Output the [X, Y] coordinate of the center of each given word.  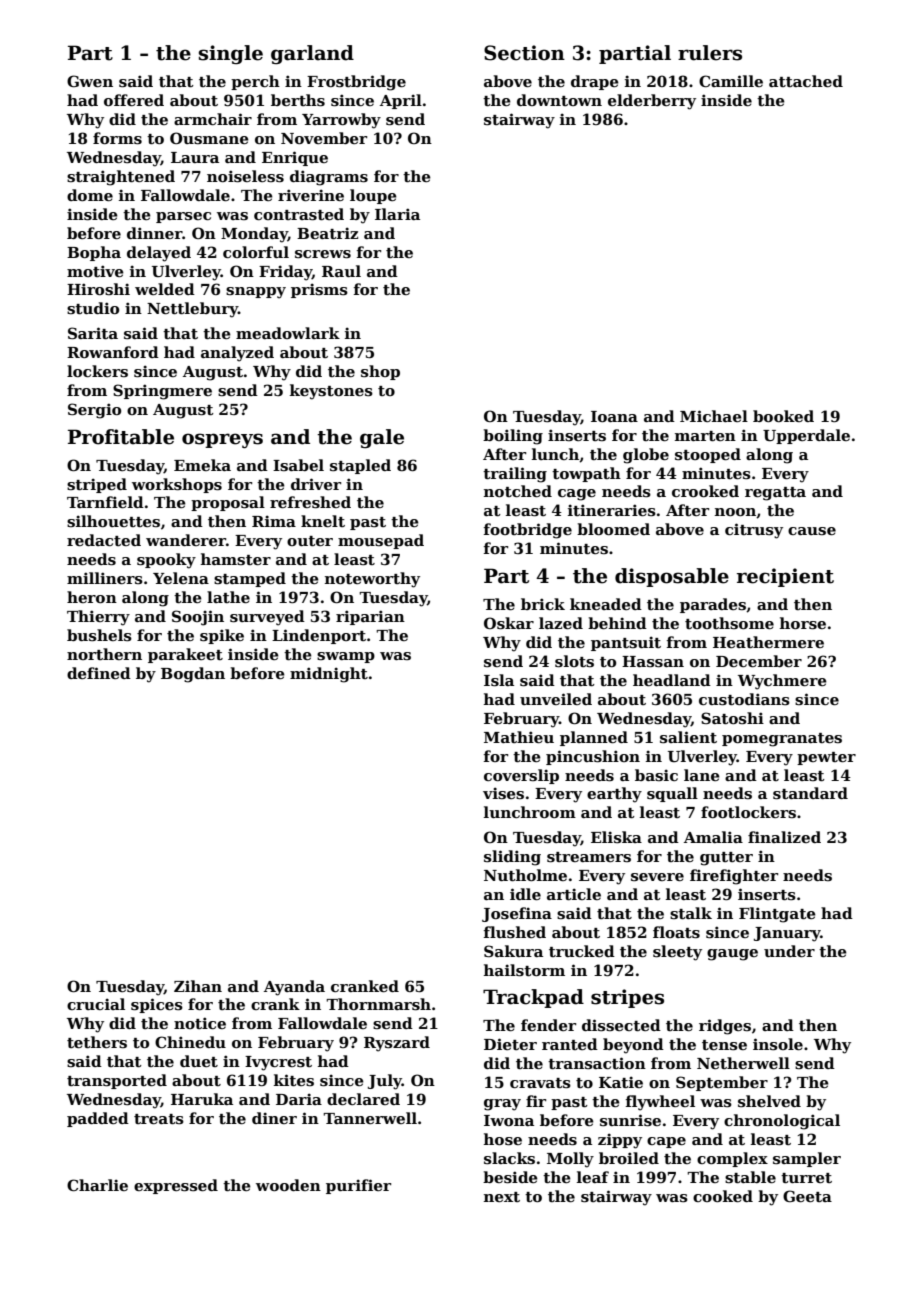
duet [199, 1061]
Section [524, 53]
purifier [358, 1186]
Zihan [198, 986]
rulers [710, 53]
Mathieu [519, 737]
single [231, 54]
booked [783, 416]
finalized [784, 837]
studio [93, 308]
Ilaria [397, 214]
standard [810, 793]
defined [99, 673]
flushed [515, 932]
